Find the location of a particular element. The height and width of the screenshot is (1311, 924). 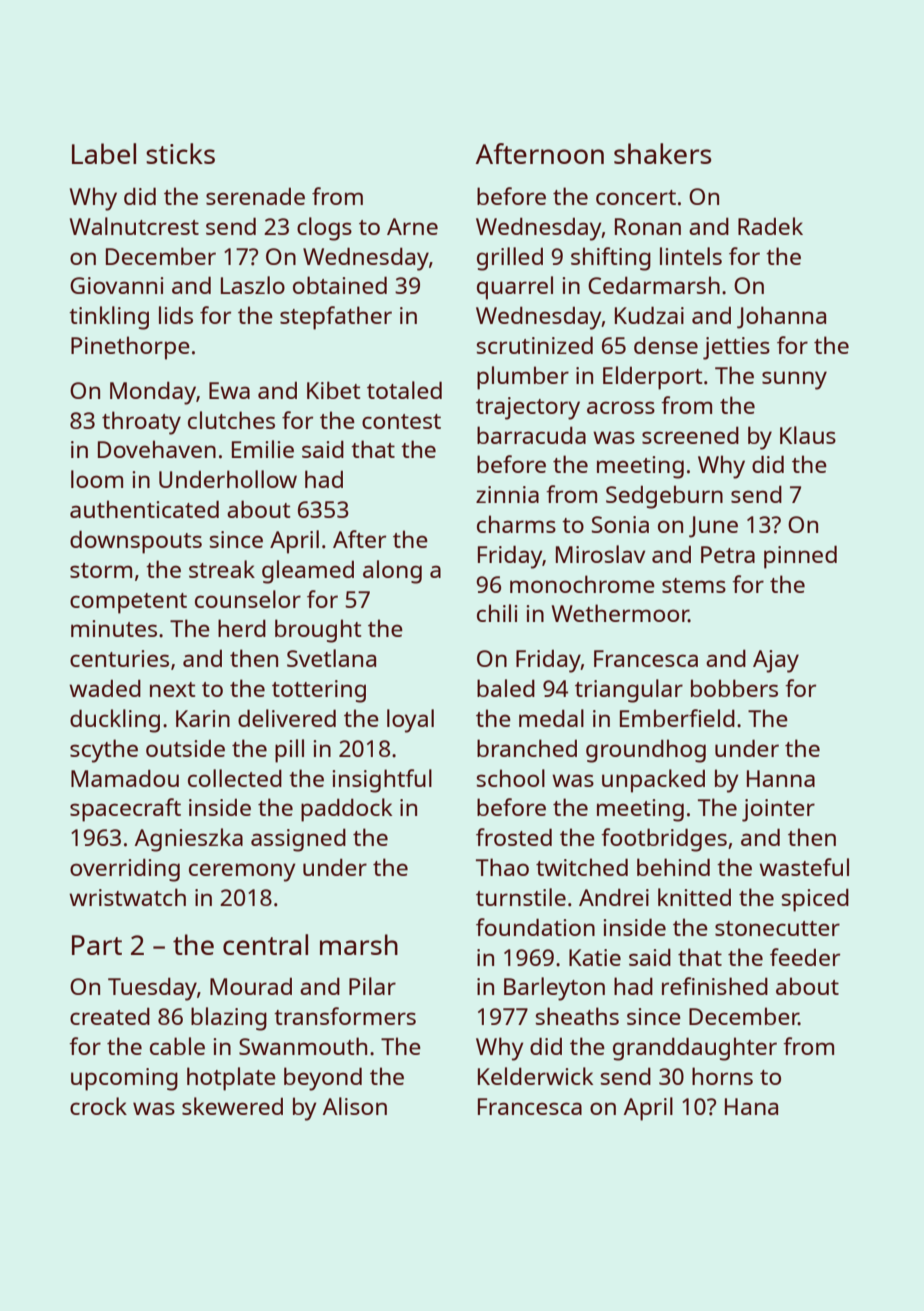

sticks is located at coordinates (180, 153).
